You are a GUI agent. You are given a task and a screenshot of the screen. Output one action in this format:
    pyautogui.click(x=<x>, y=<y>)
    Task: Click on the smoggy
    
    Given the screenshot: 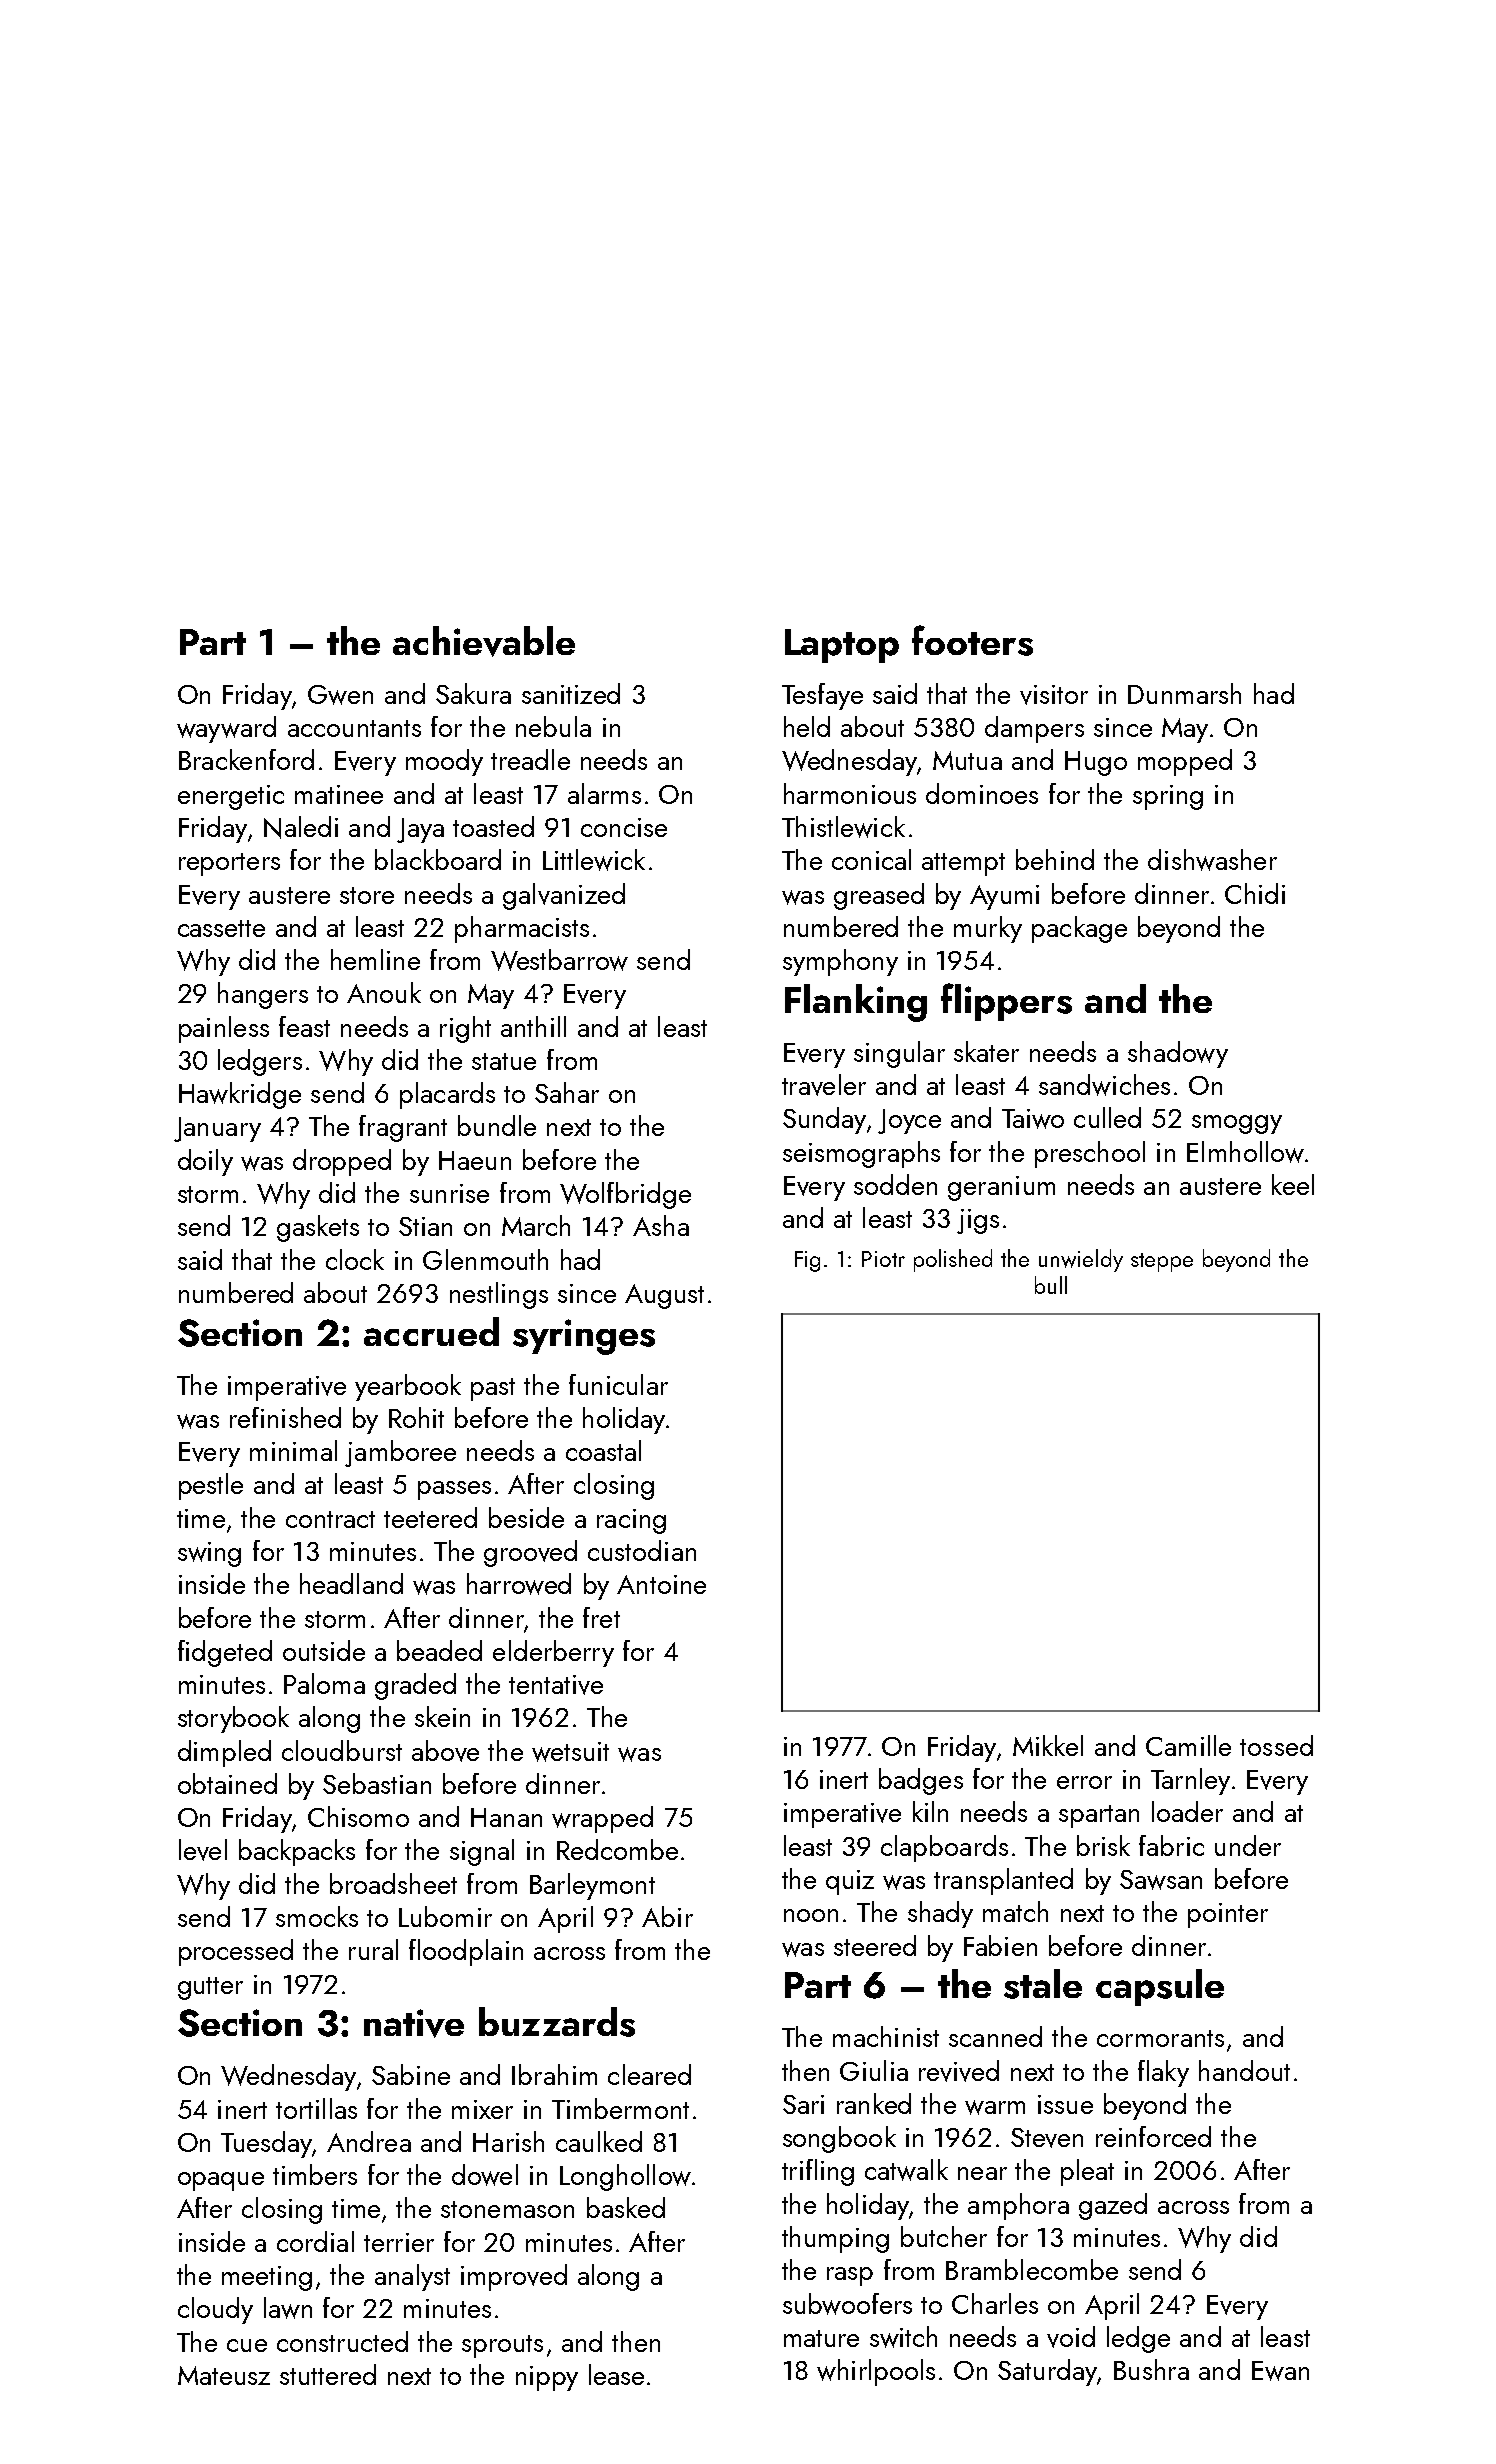 What is the action you would take?
    pyautogui.click(x=1237, y=1124)
